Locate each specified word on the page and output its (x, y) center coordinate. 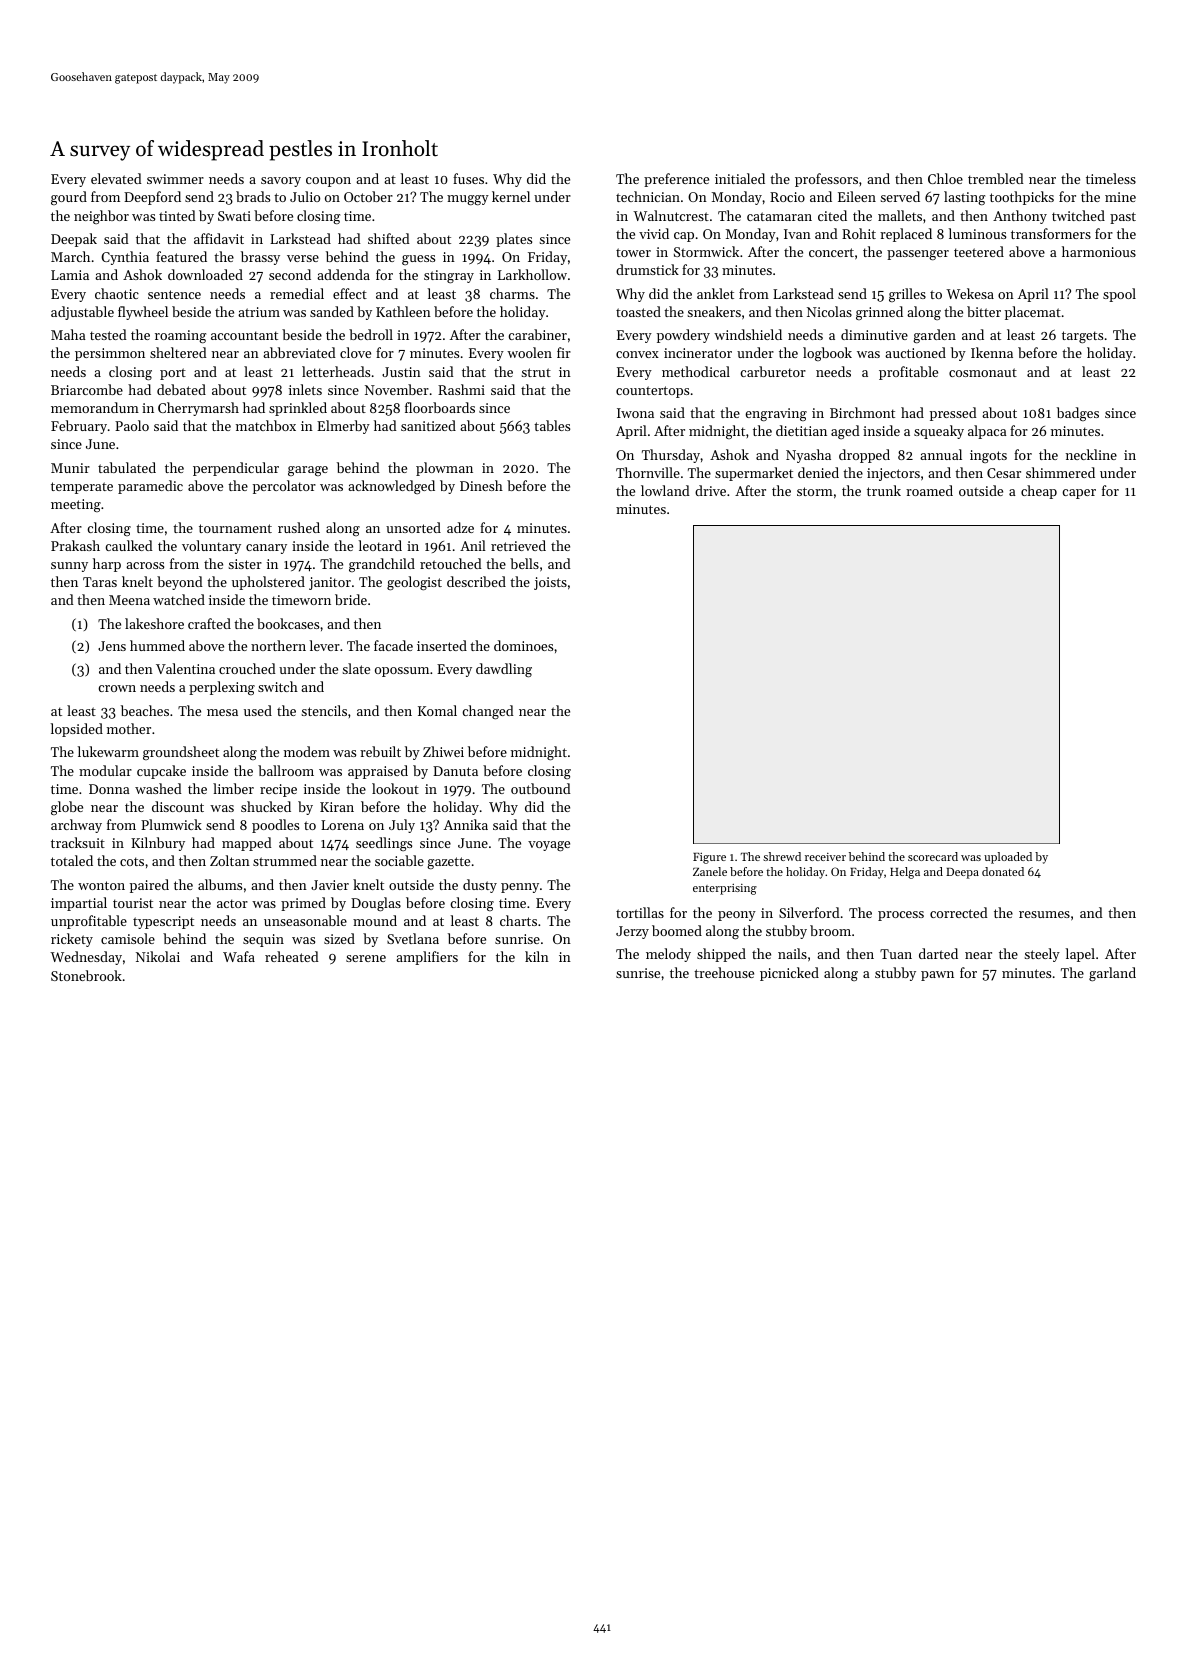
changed (488, 712)
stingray (449, 276)
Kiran (337, 807)
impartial (79, 904)
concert (831, 252)
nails (792, 953)
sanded (332, 311)
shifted (389, 238)
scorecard (933, 856)
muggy (468, 200)
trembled (996, 178)
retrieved (518, 545)
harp (107, 565)
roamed (929, 490)
